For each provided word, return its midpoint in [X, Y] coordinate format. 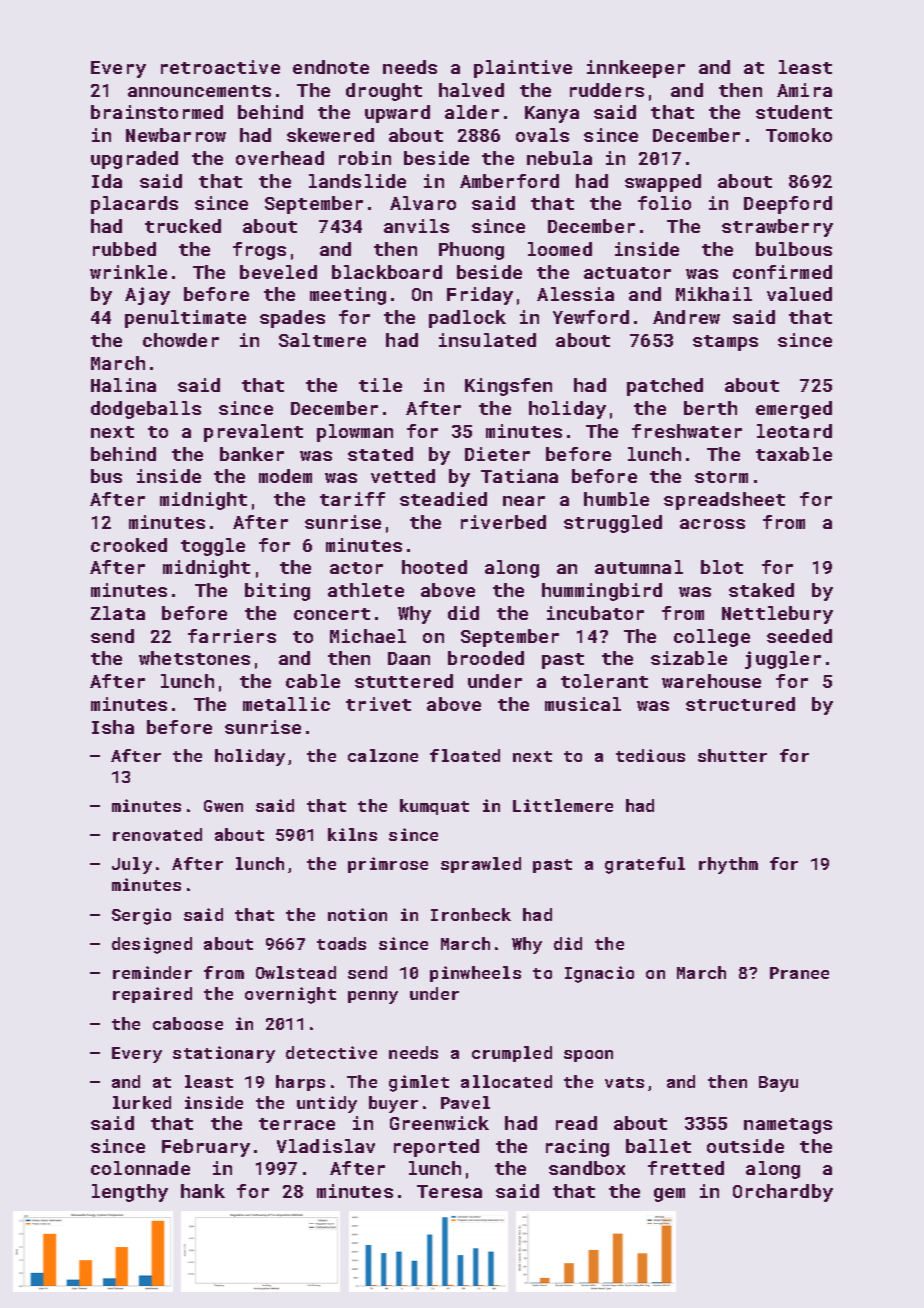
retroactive [220, 67]
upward [397, 114]
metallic [286, 704]
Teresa [449, 1191]
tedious [650, 755]
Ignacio [599, 974]
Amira [804, 90]
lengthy [130, 1193]
